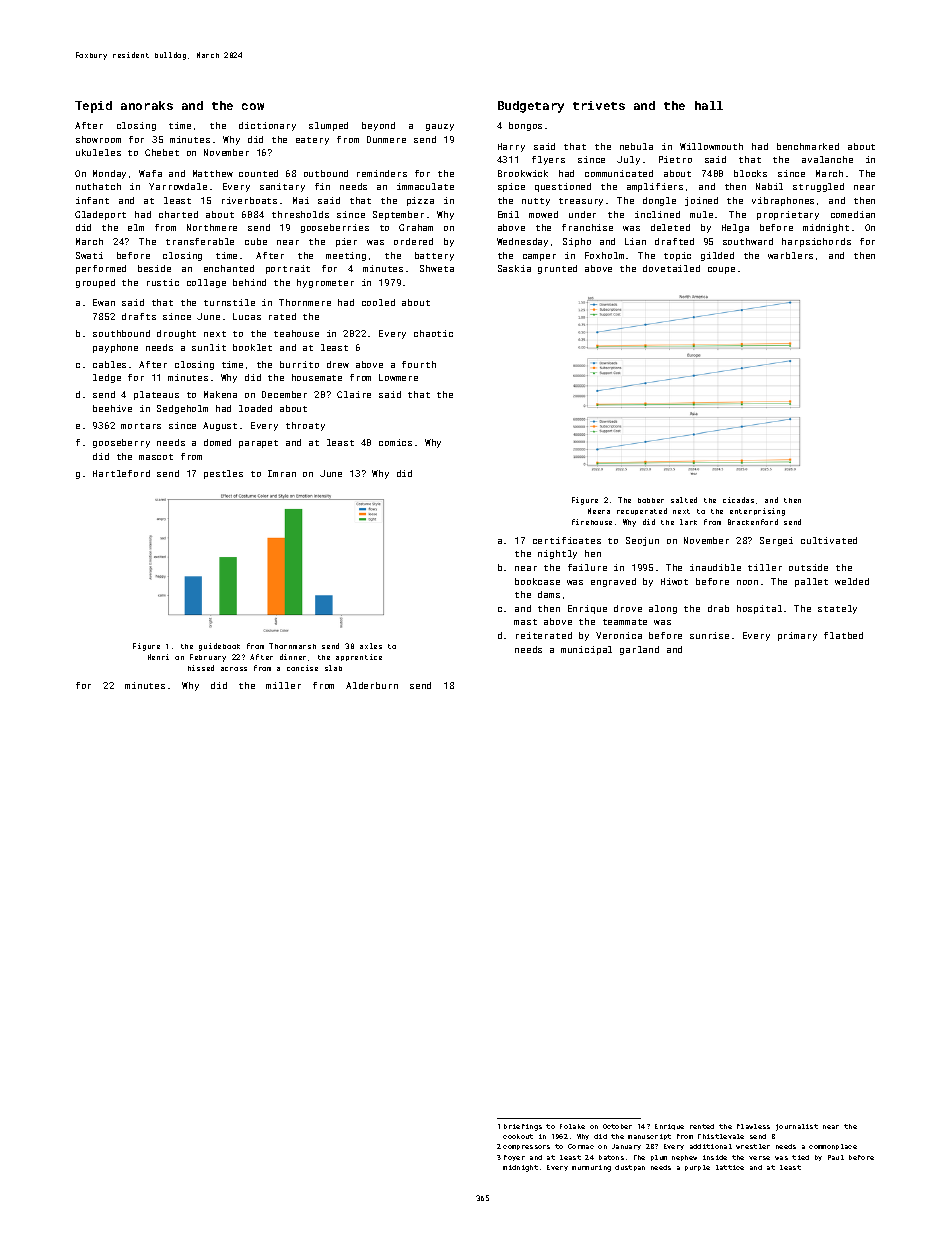 The height and width of the image is (1233, 952). Describe the element at coordinates (93, 107) in the image. I see `Tepid` at that location.
